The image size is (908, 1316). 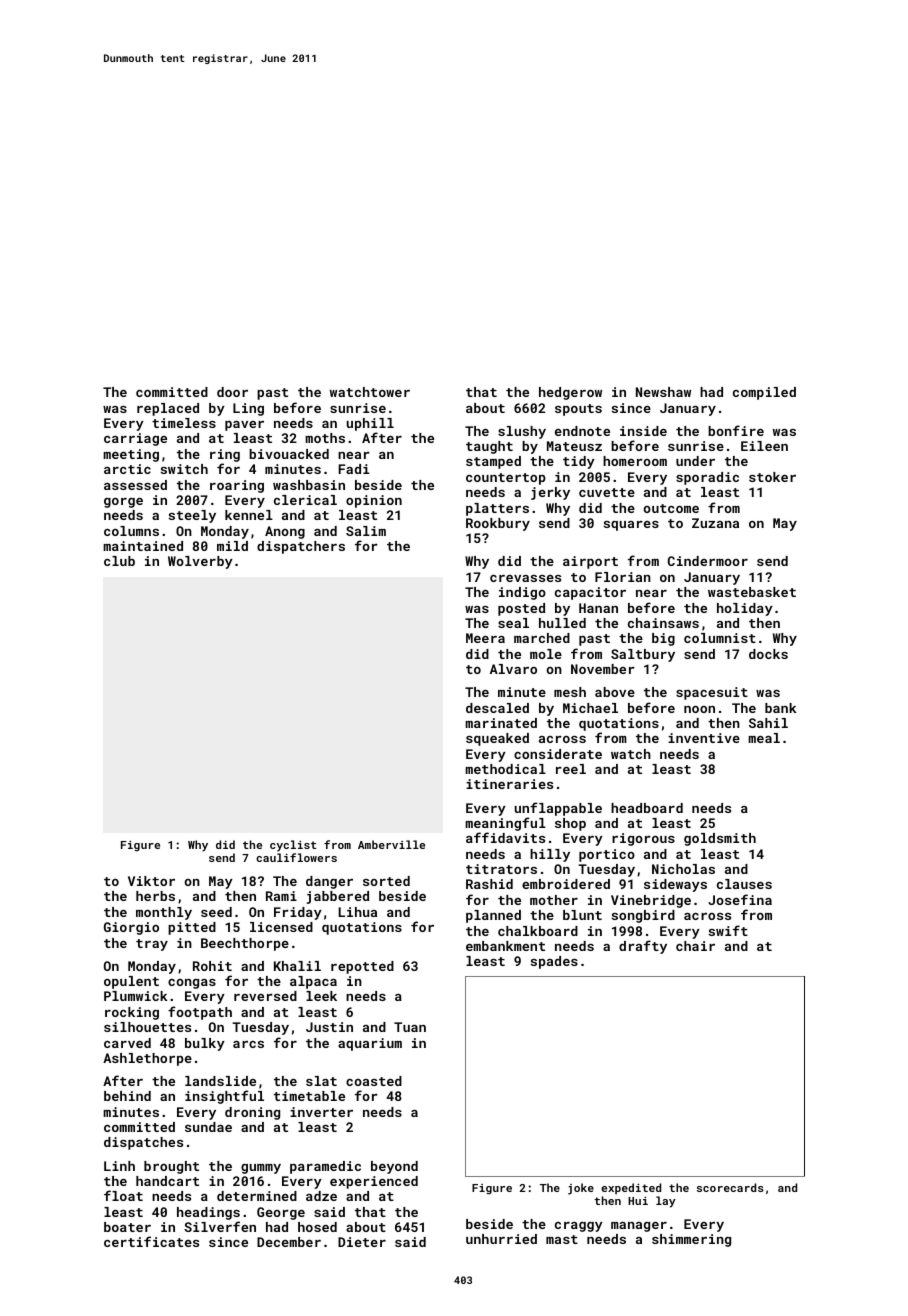 What do you see at coordinates (631, 1188) in the image?
I see `expedited` at bounding box center [631, 1188].
